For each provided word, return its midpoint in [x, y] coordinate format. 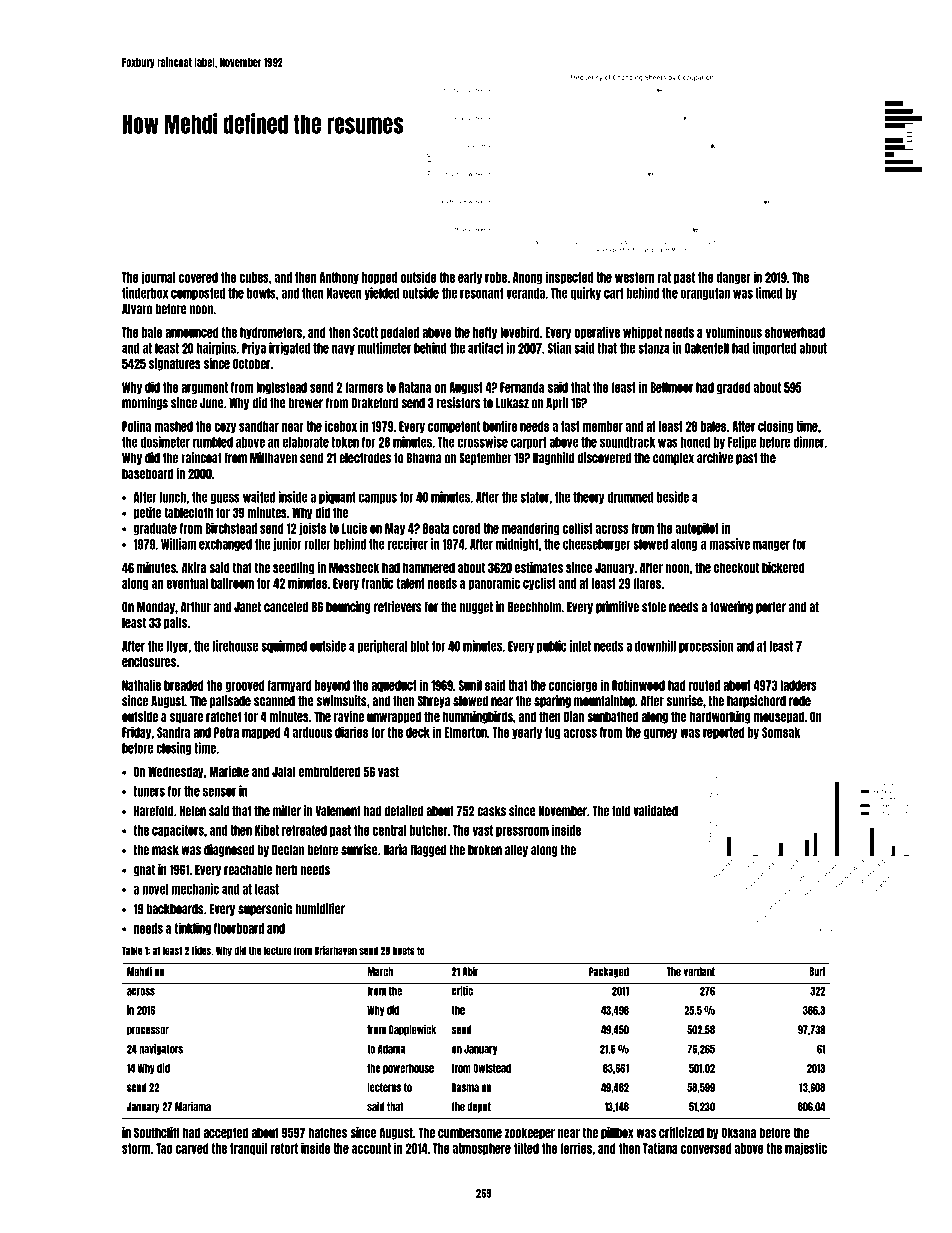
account [371, 1148]
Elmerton [465, 732]
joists [312, 528]
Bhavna [424, 458]
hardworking [720, 717]
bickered [783, 567]
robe [496, 277]
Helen [192, 811]
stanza [654, 348]
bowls [261, 293]
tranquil [249, 1148]
